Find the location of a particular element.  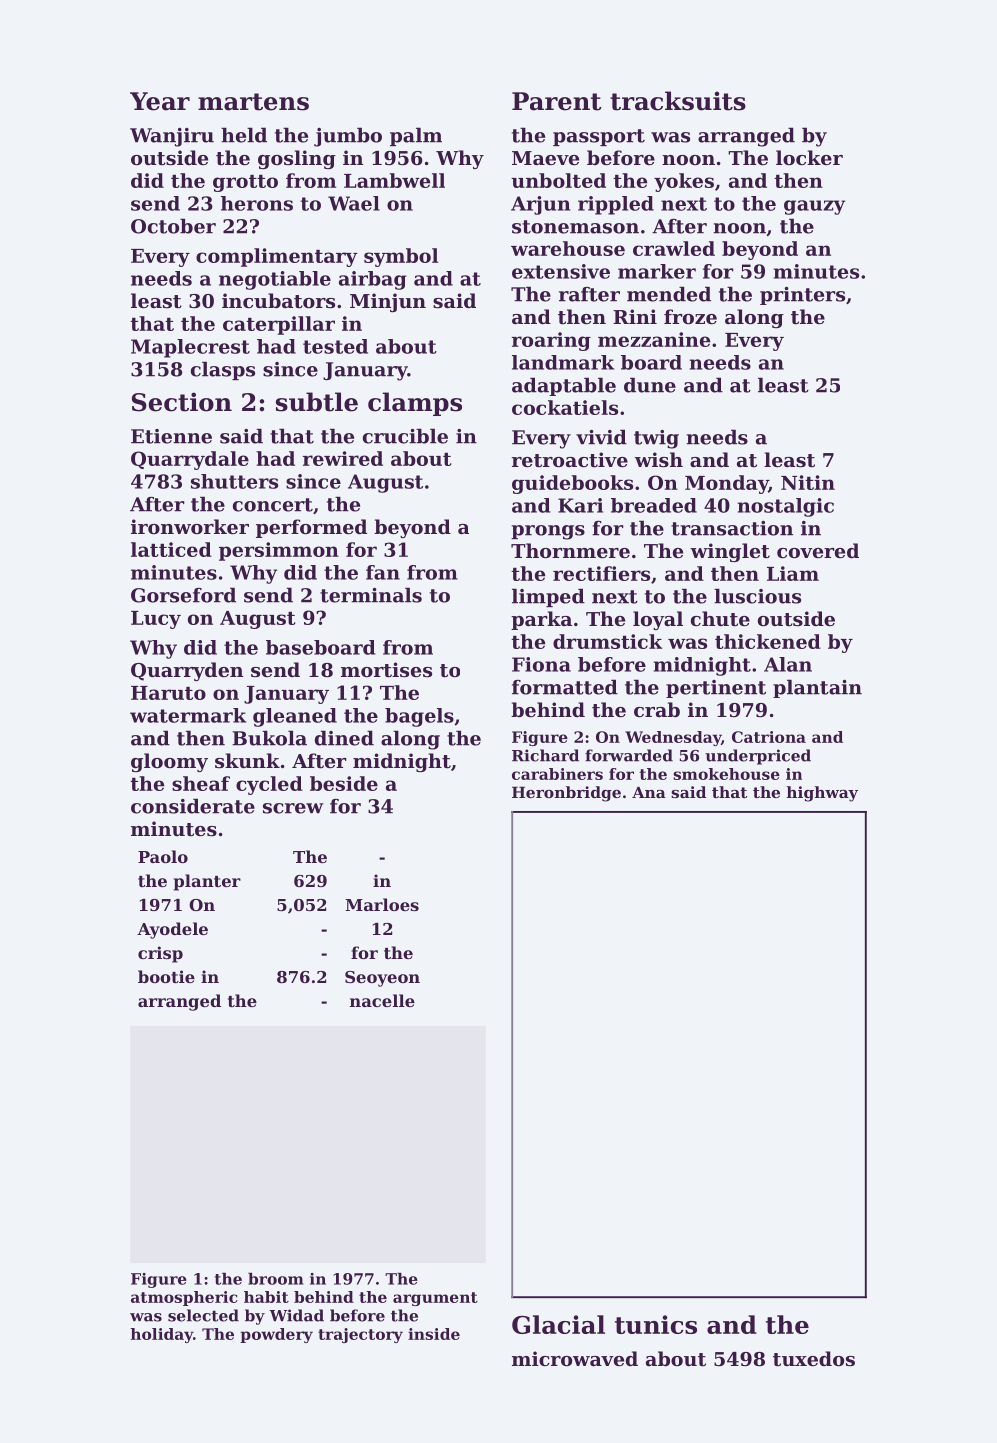

bootie is located at coordinates (166, 976).
